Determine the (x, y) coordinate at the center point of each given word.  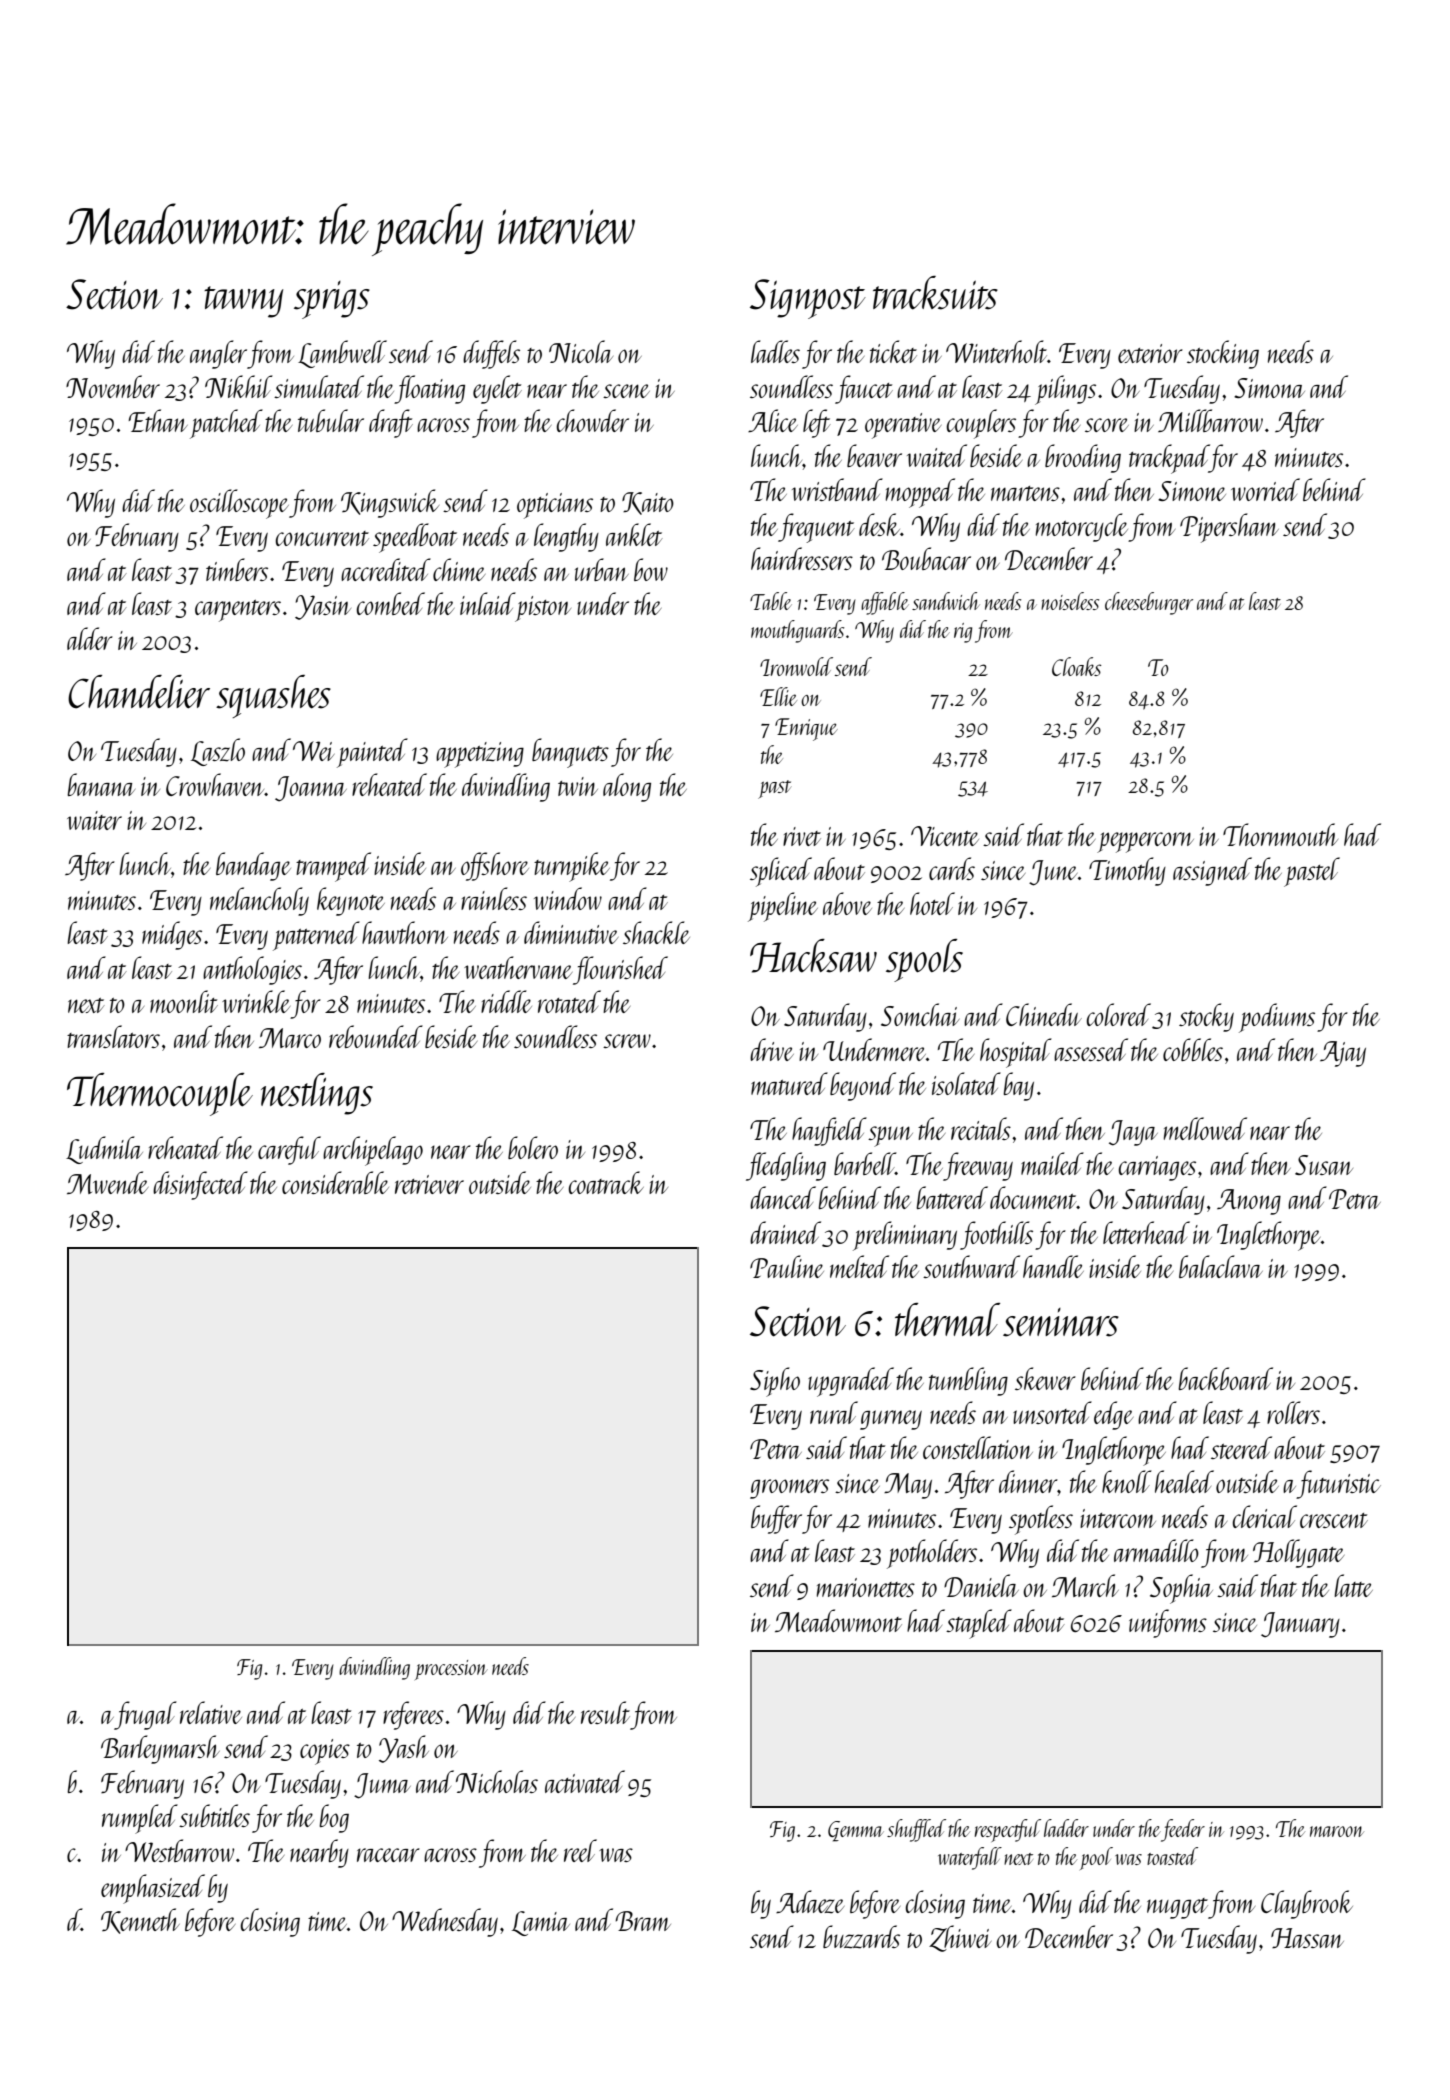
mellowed (1205, 1128)
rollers (1293, 1412)
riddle (506, 1001)
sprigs (332, 300)
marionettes (866, 1587)
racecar (388, 1855)
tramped (333, 867)
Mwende (107, 1182)
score (1107, 425)
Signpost (808, 299)
